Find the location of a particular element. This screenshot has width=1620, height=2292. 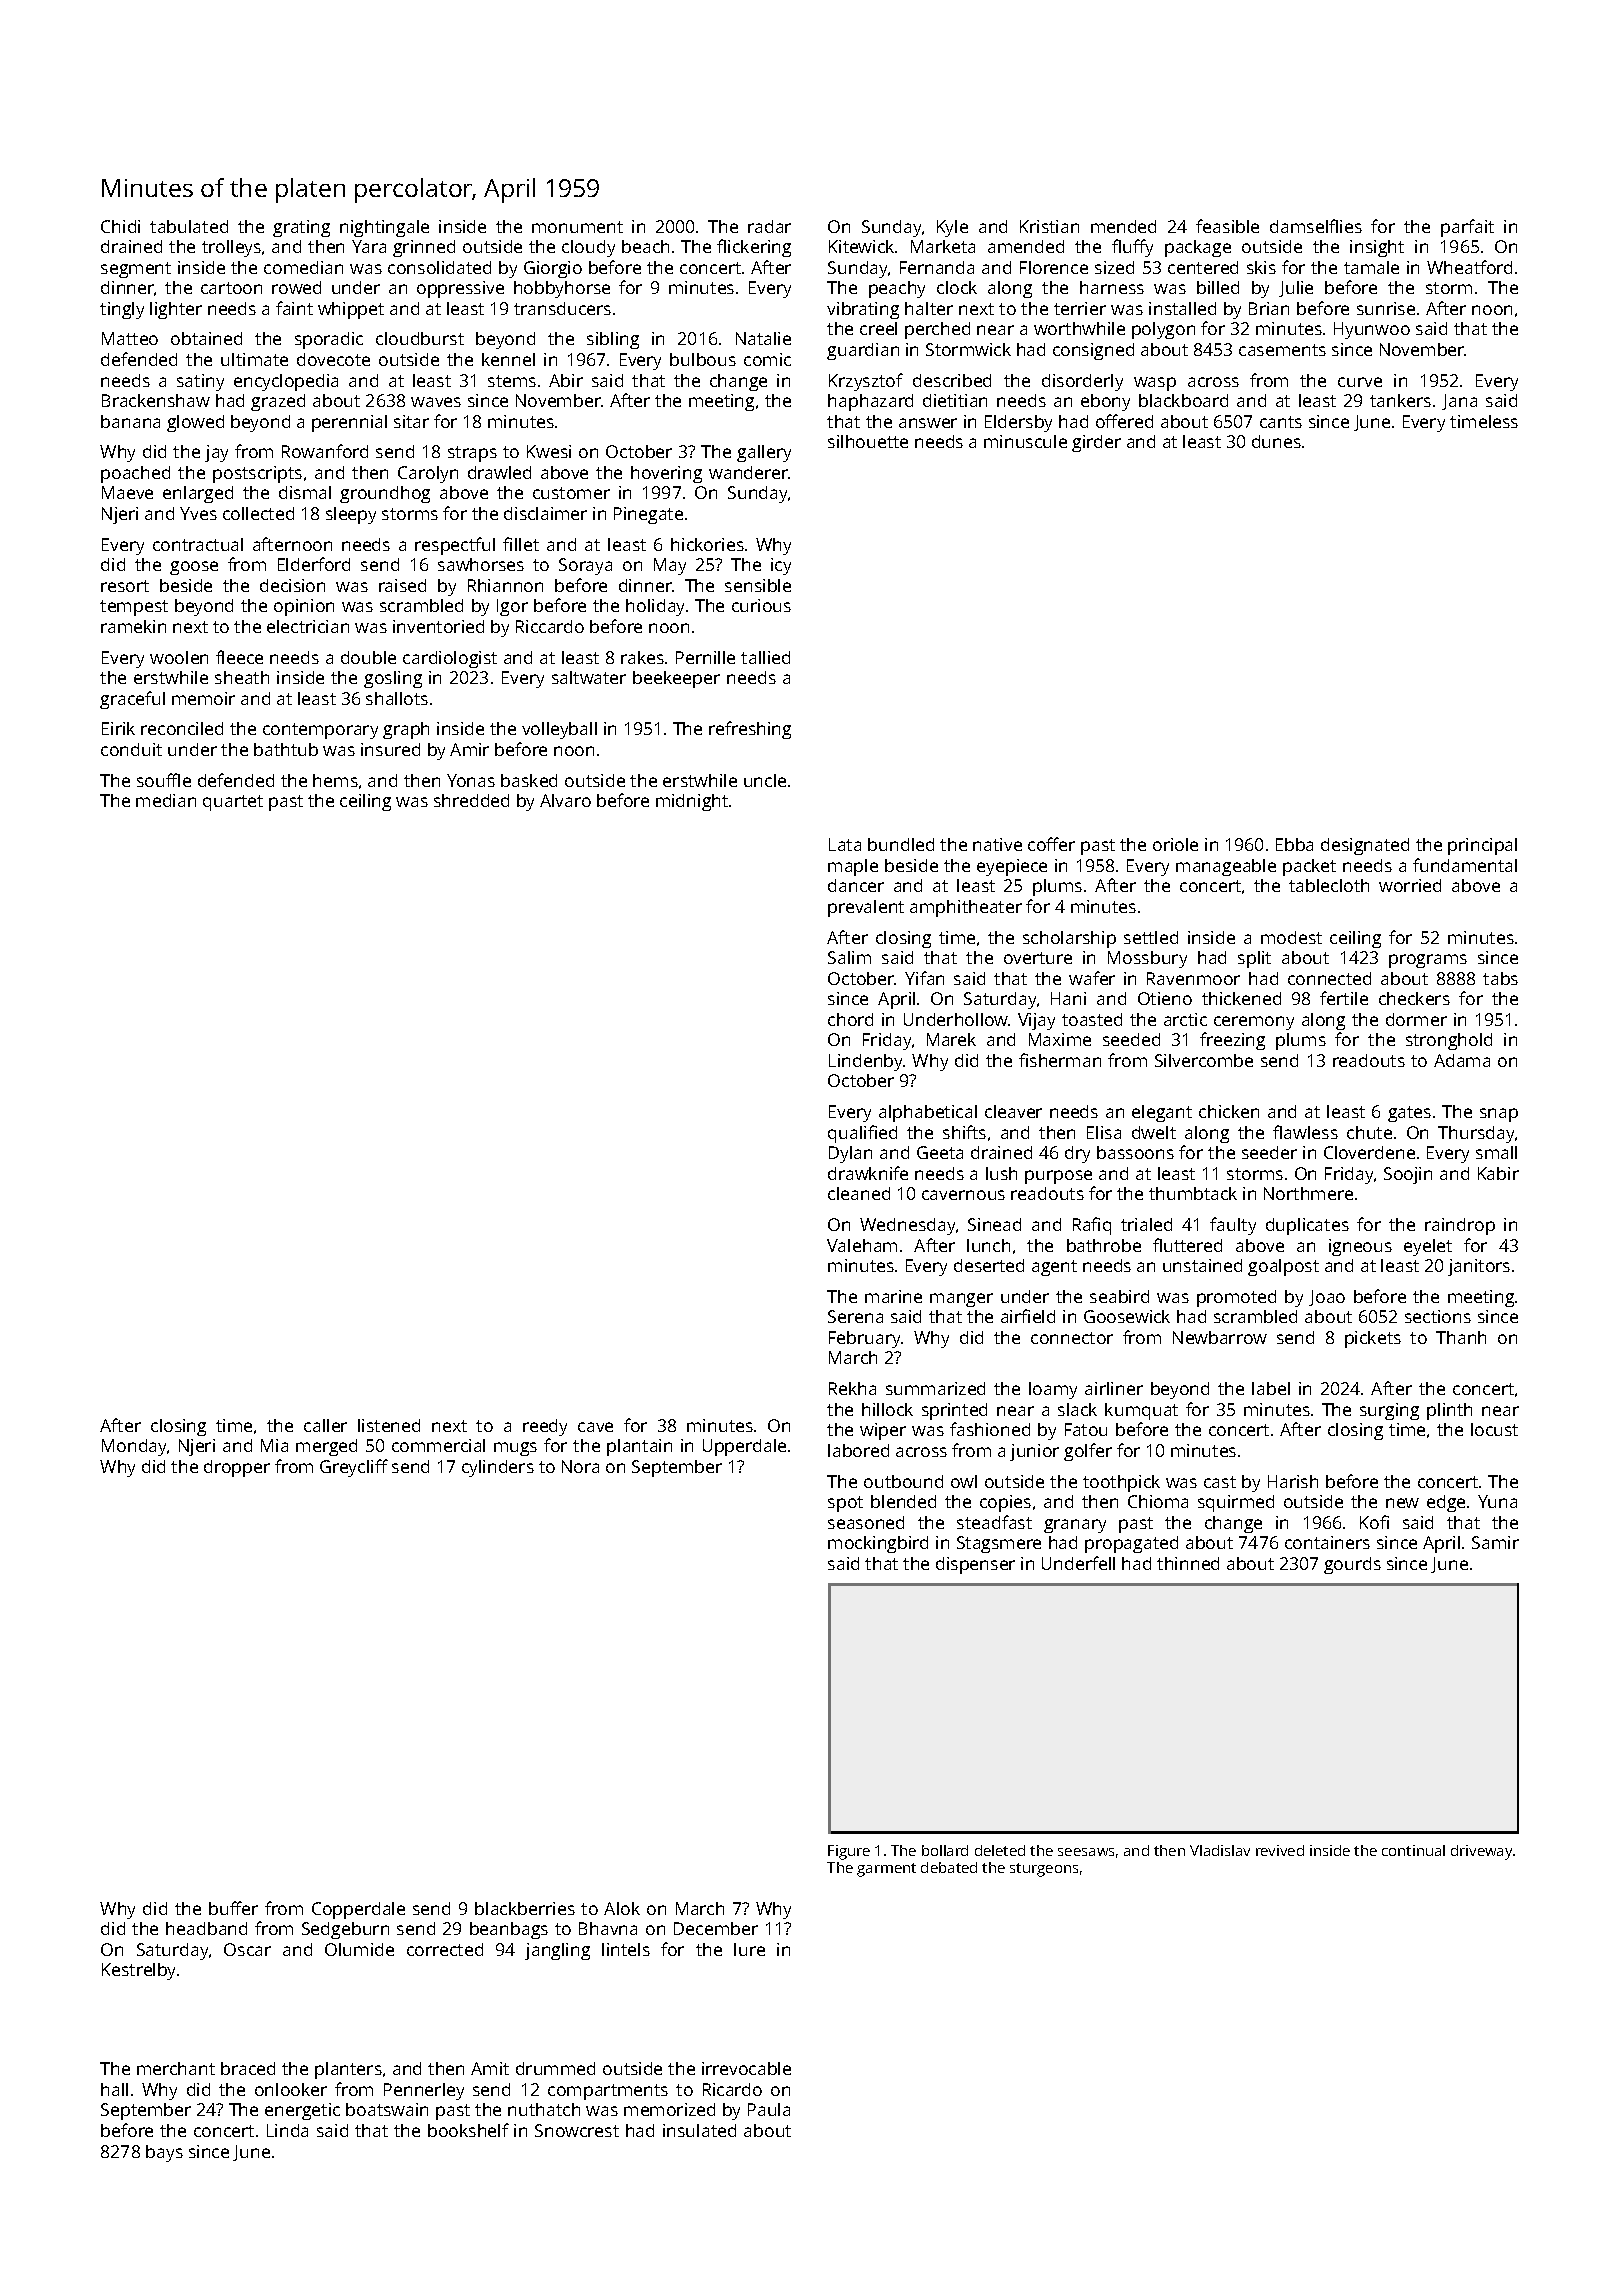

described is located at coordinates (952, 380).
